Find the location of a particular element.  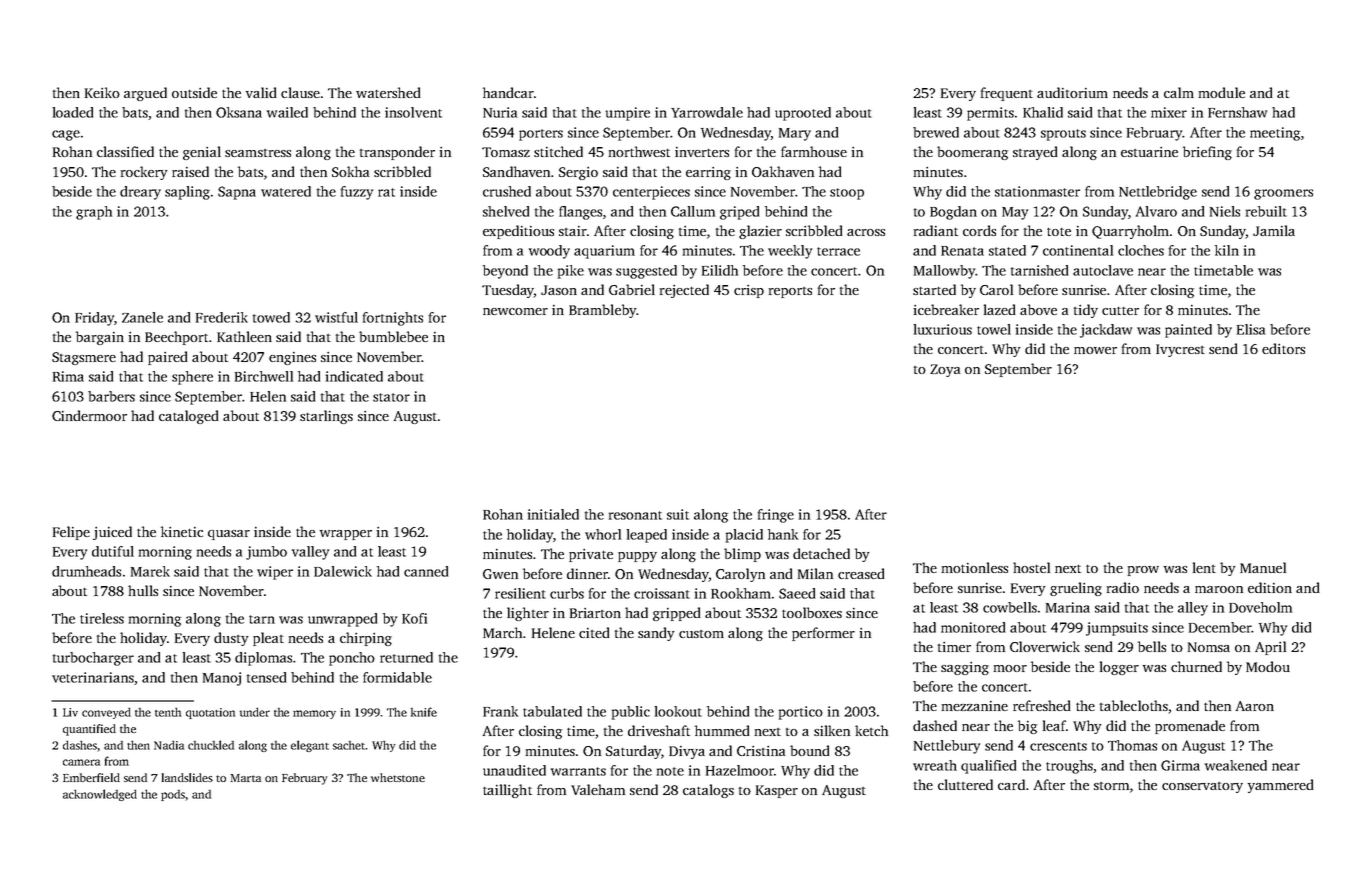

starlings is located at coordinates (326, 417).
